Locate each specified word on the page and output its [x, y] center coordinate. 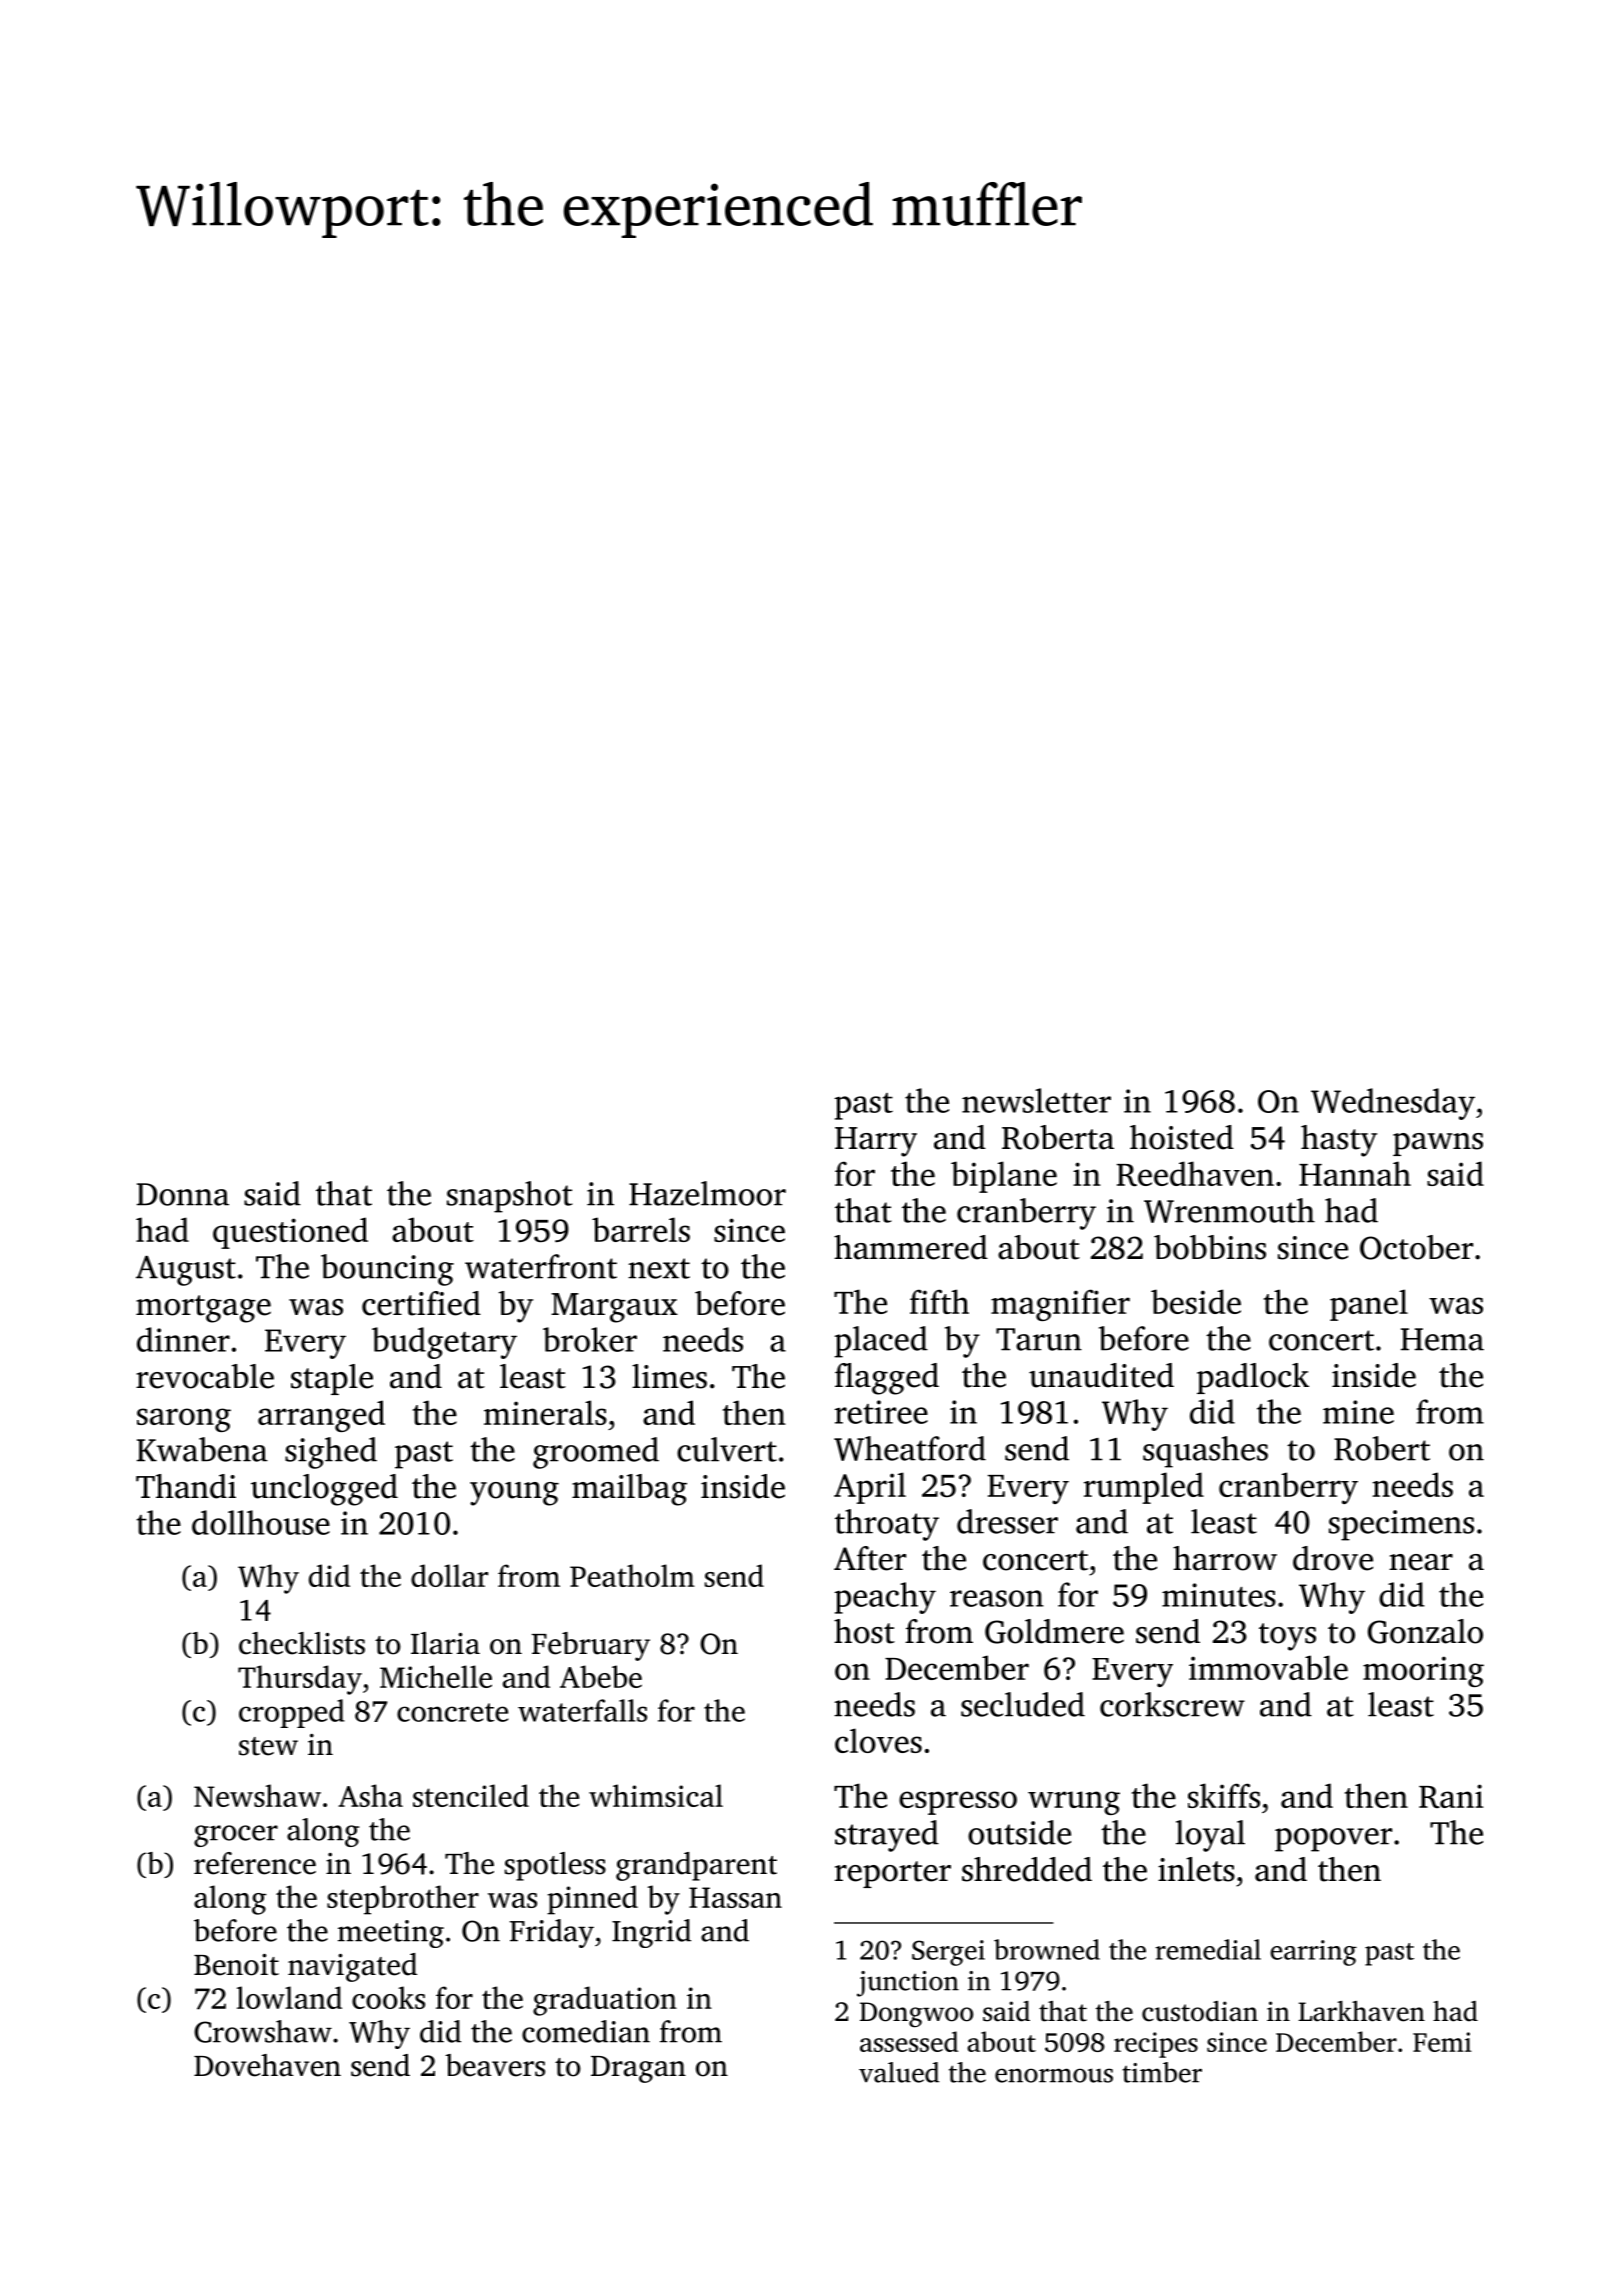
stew [268, 1746]
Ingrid [651, 1933]
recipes [1156, 2045]
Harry [876, 1142]
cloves [878, 1740]
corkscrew [1172, 1704]
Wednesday [1393, 1104]
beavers [495, 2065]
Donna [183, 1194]
